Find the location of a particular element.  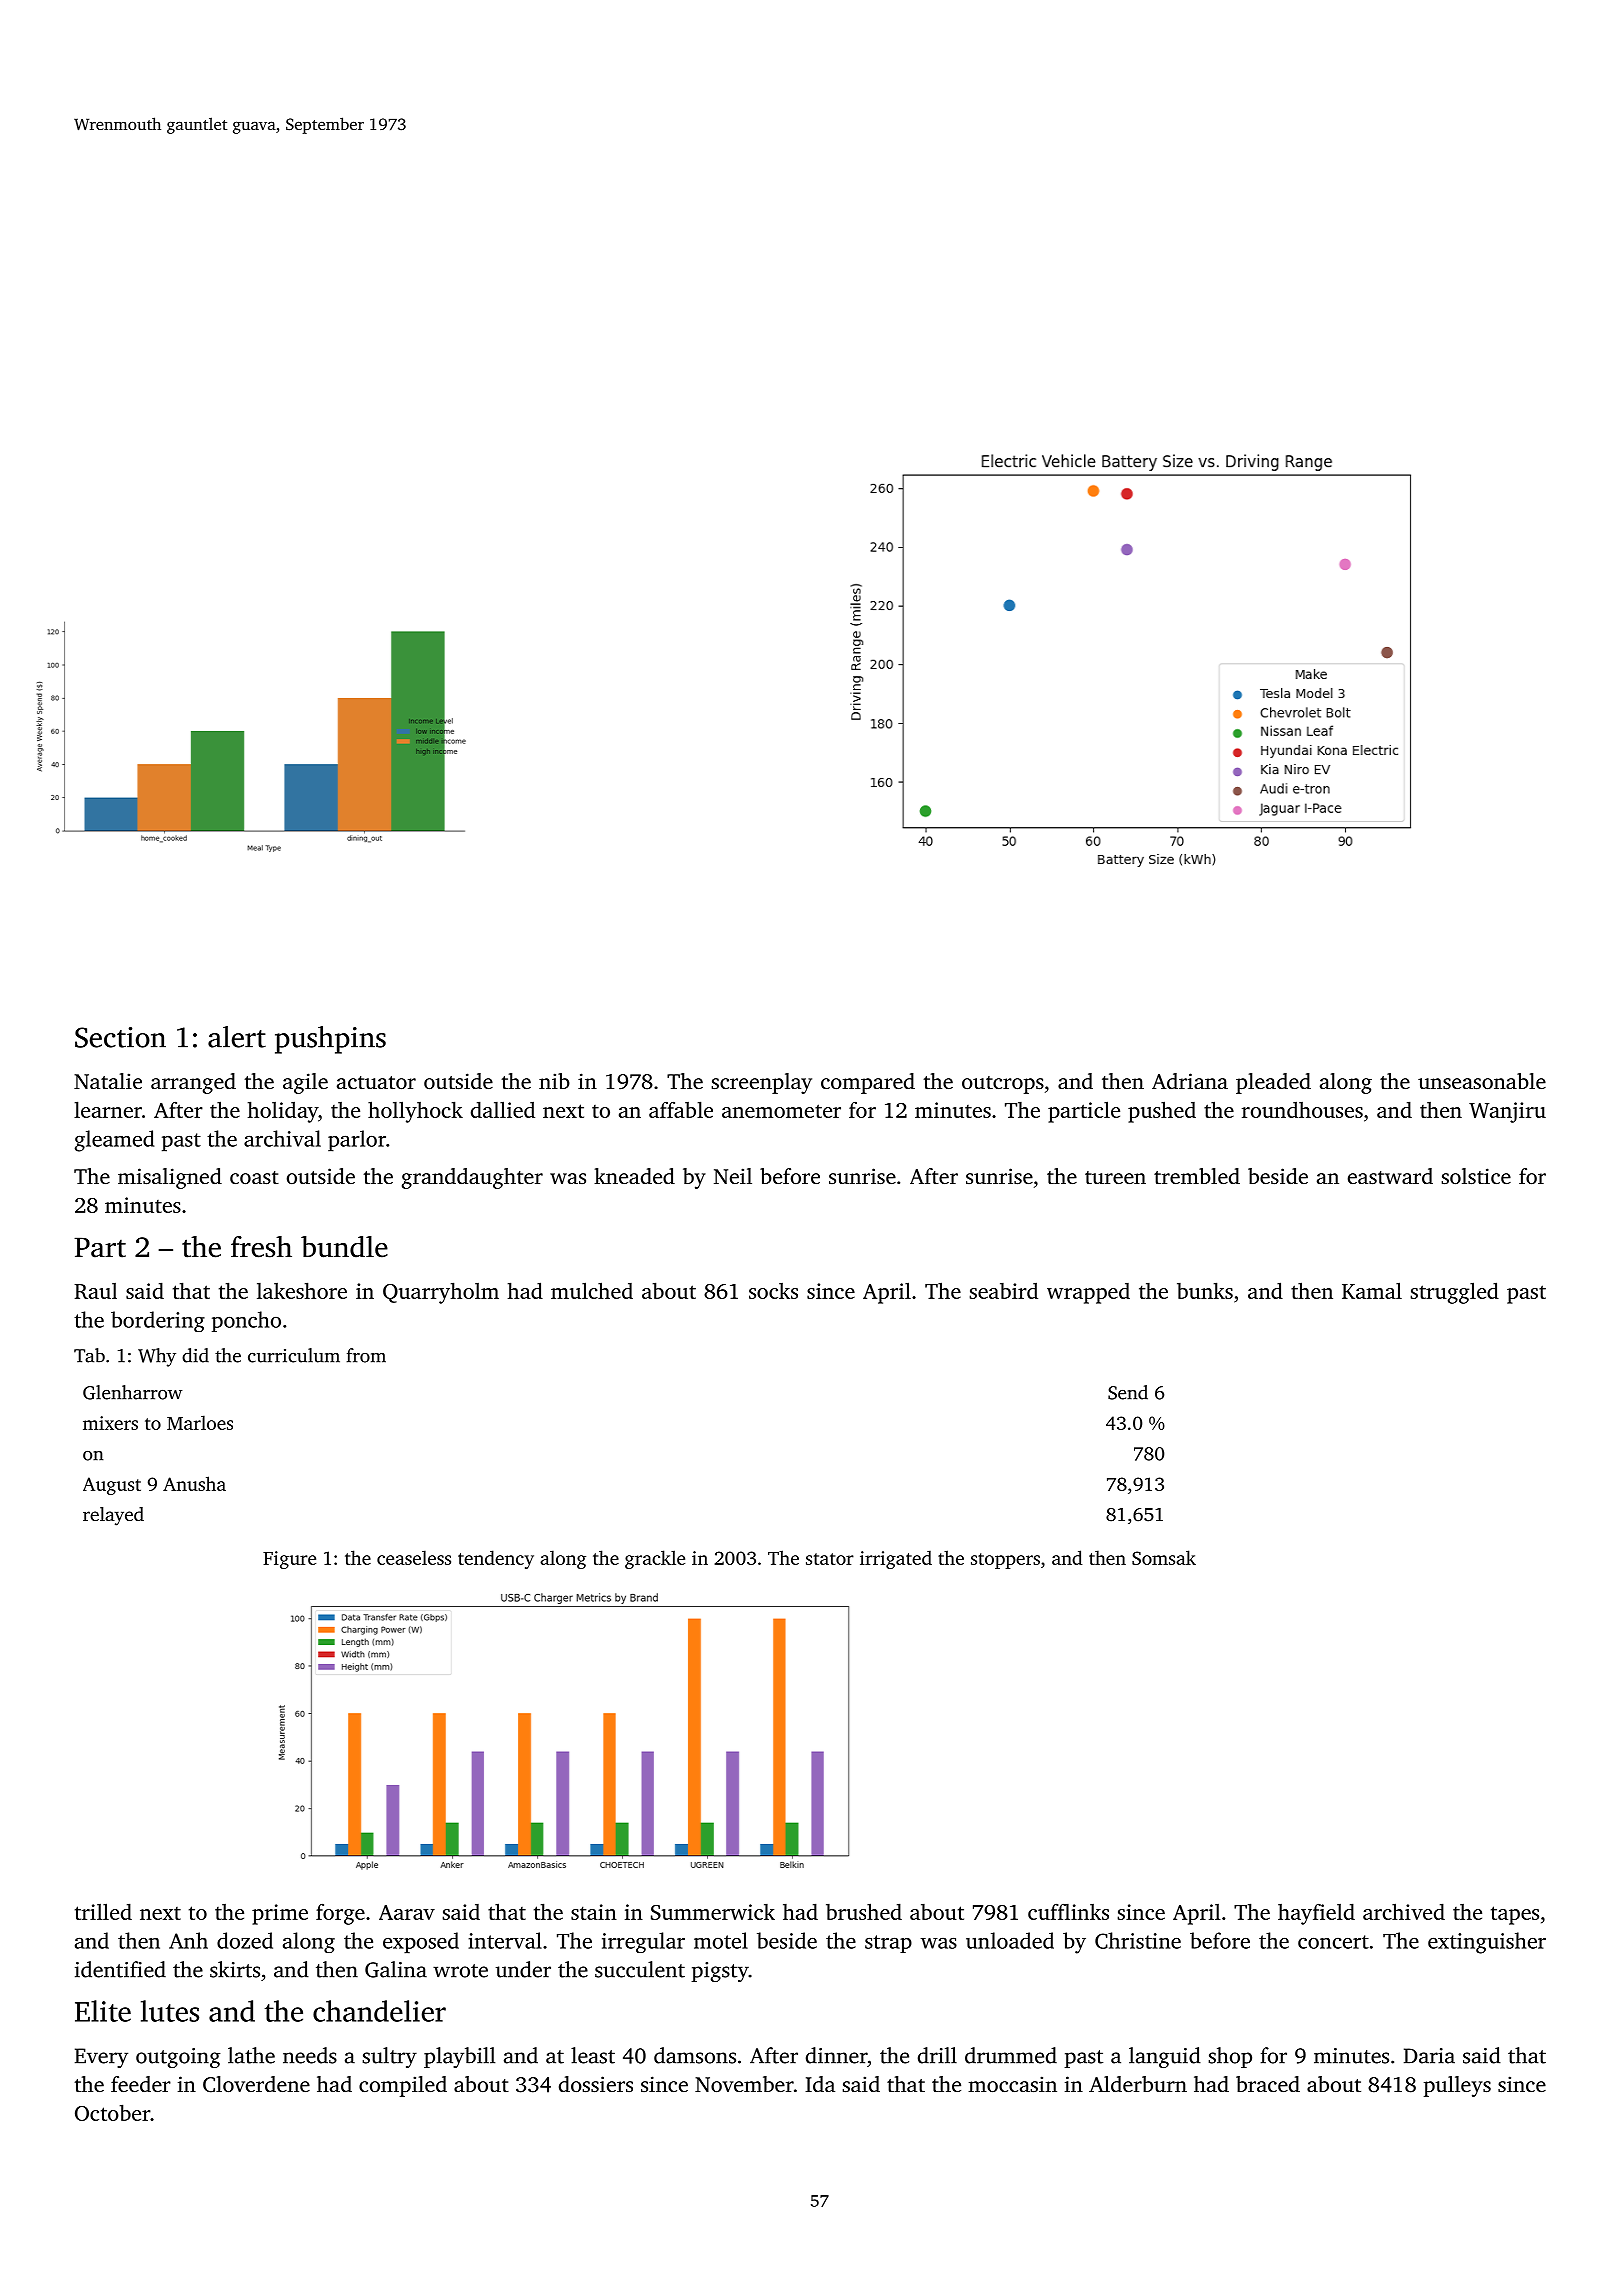

relayed is located at coordinates (113, 1516).
